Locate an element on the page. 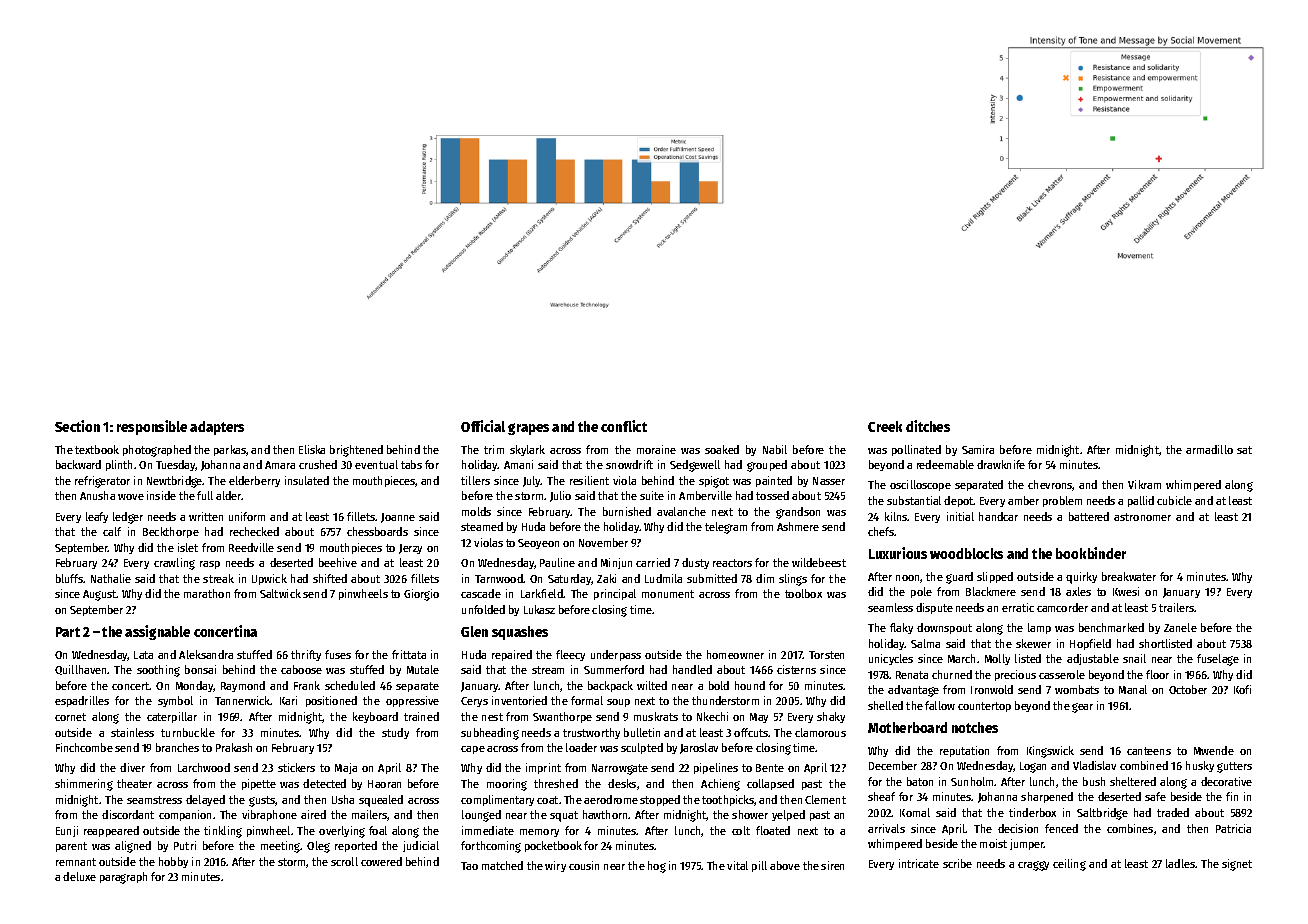 The image size is (1308, 924). toolbox is located at coordinates (803, 593).
